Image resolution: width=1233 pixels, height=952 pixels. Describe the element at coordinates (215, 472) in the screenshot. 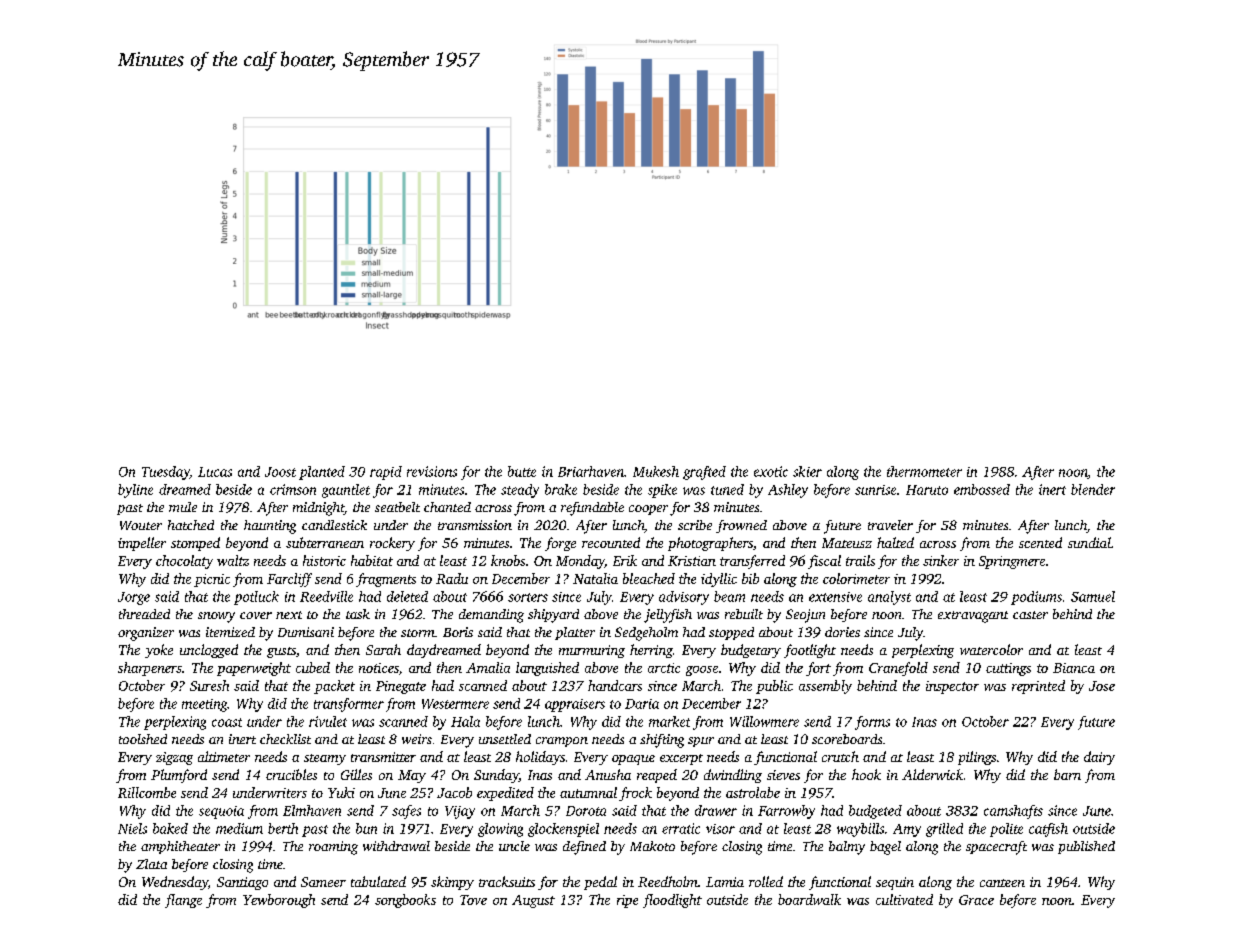

I see `Lucas` at that location.
